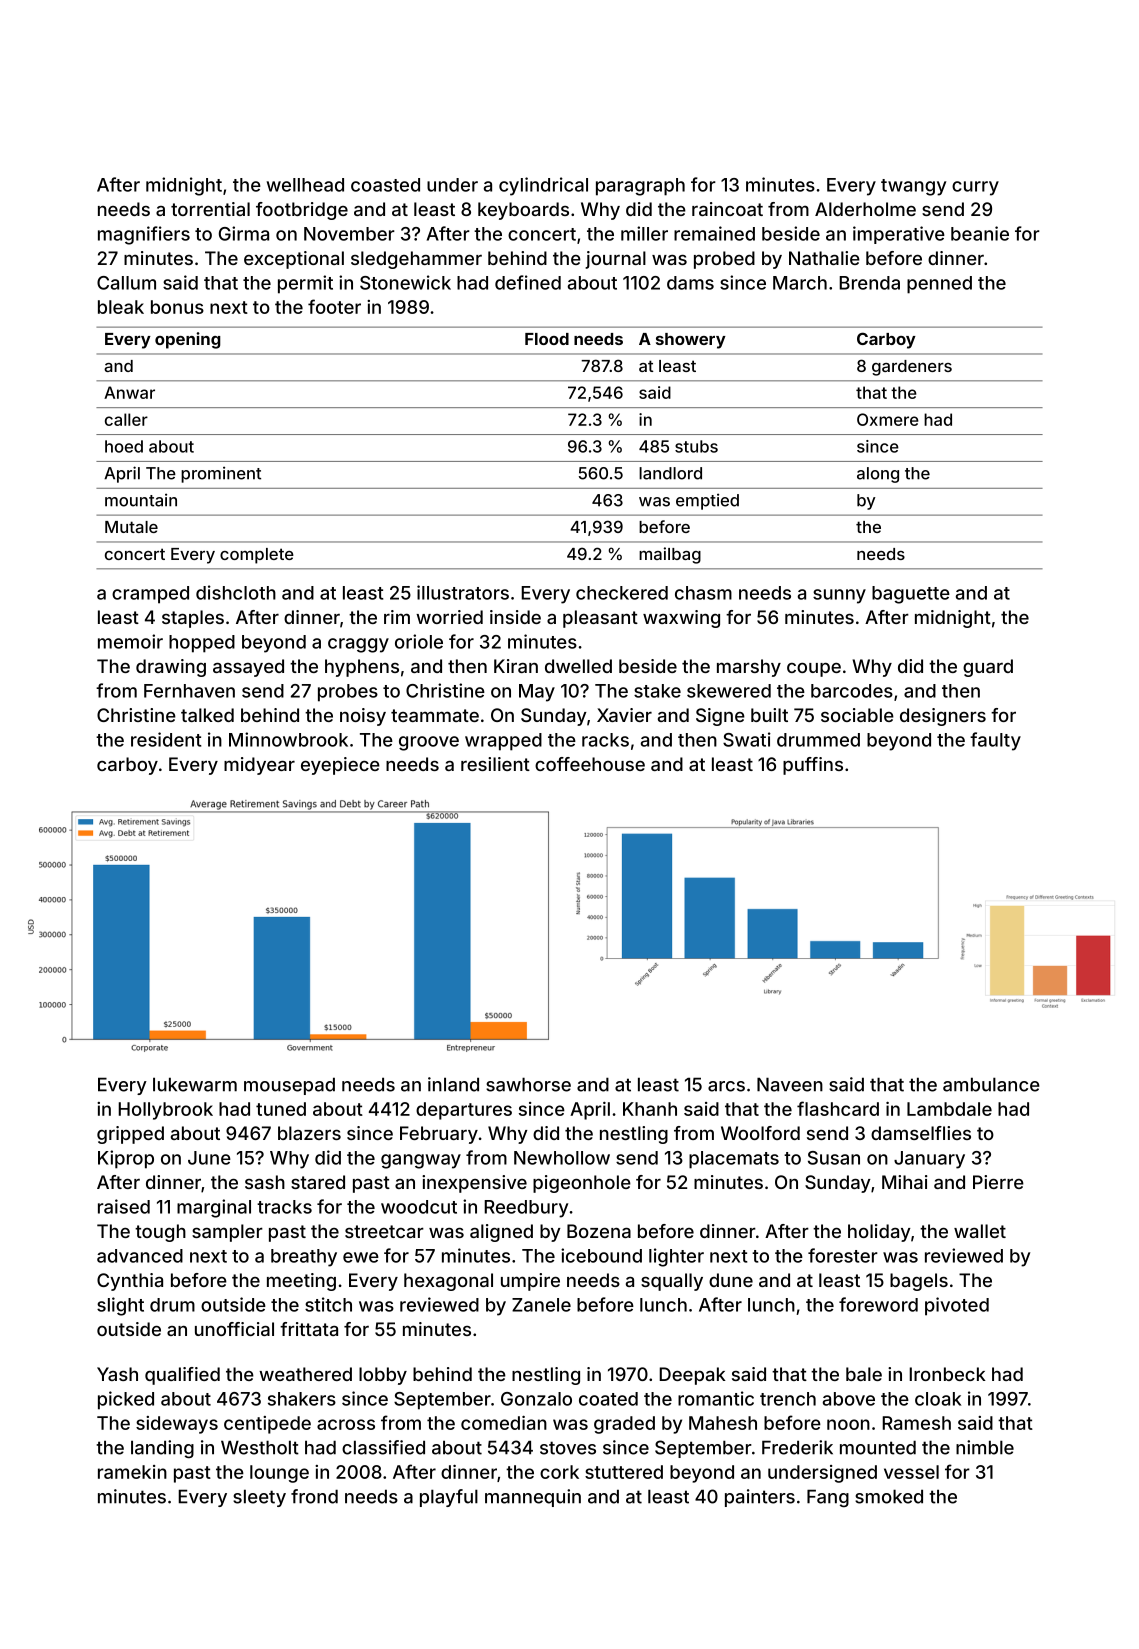  Describe the element at coordinates (995, 741) in the screenshot. I see `faulty` at that location.
